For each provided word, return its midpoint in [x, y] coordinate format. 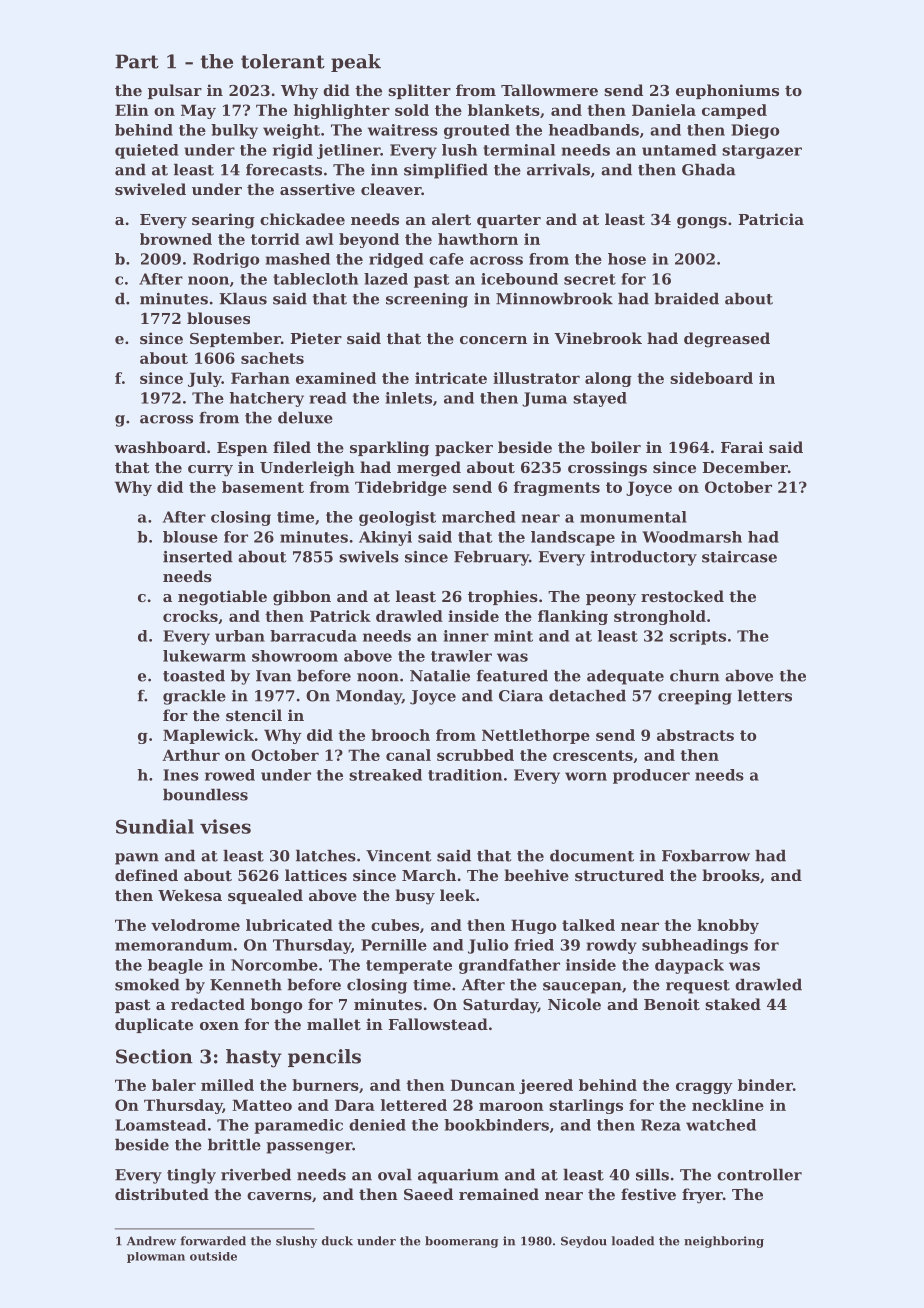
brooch [400, 735]
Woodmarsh [692, 537]
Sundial [155, 826]
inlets [408, 398]
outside [213, 1256]
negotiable [222, 598]
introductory [643, 558]
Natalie [440, 675]
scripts [698, 637]
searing [223, 221]
